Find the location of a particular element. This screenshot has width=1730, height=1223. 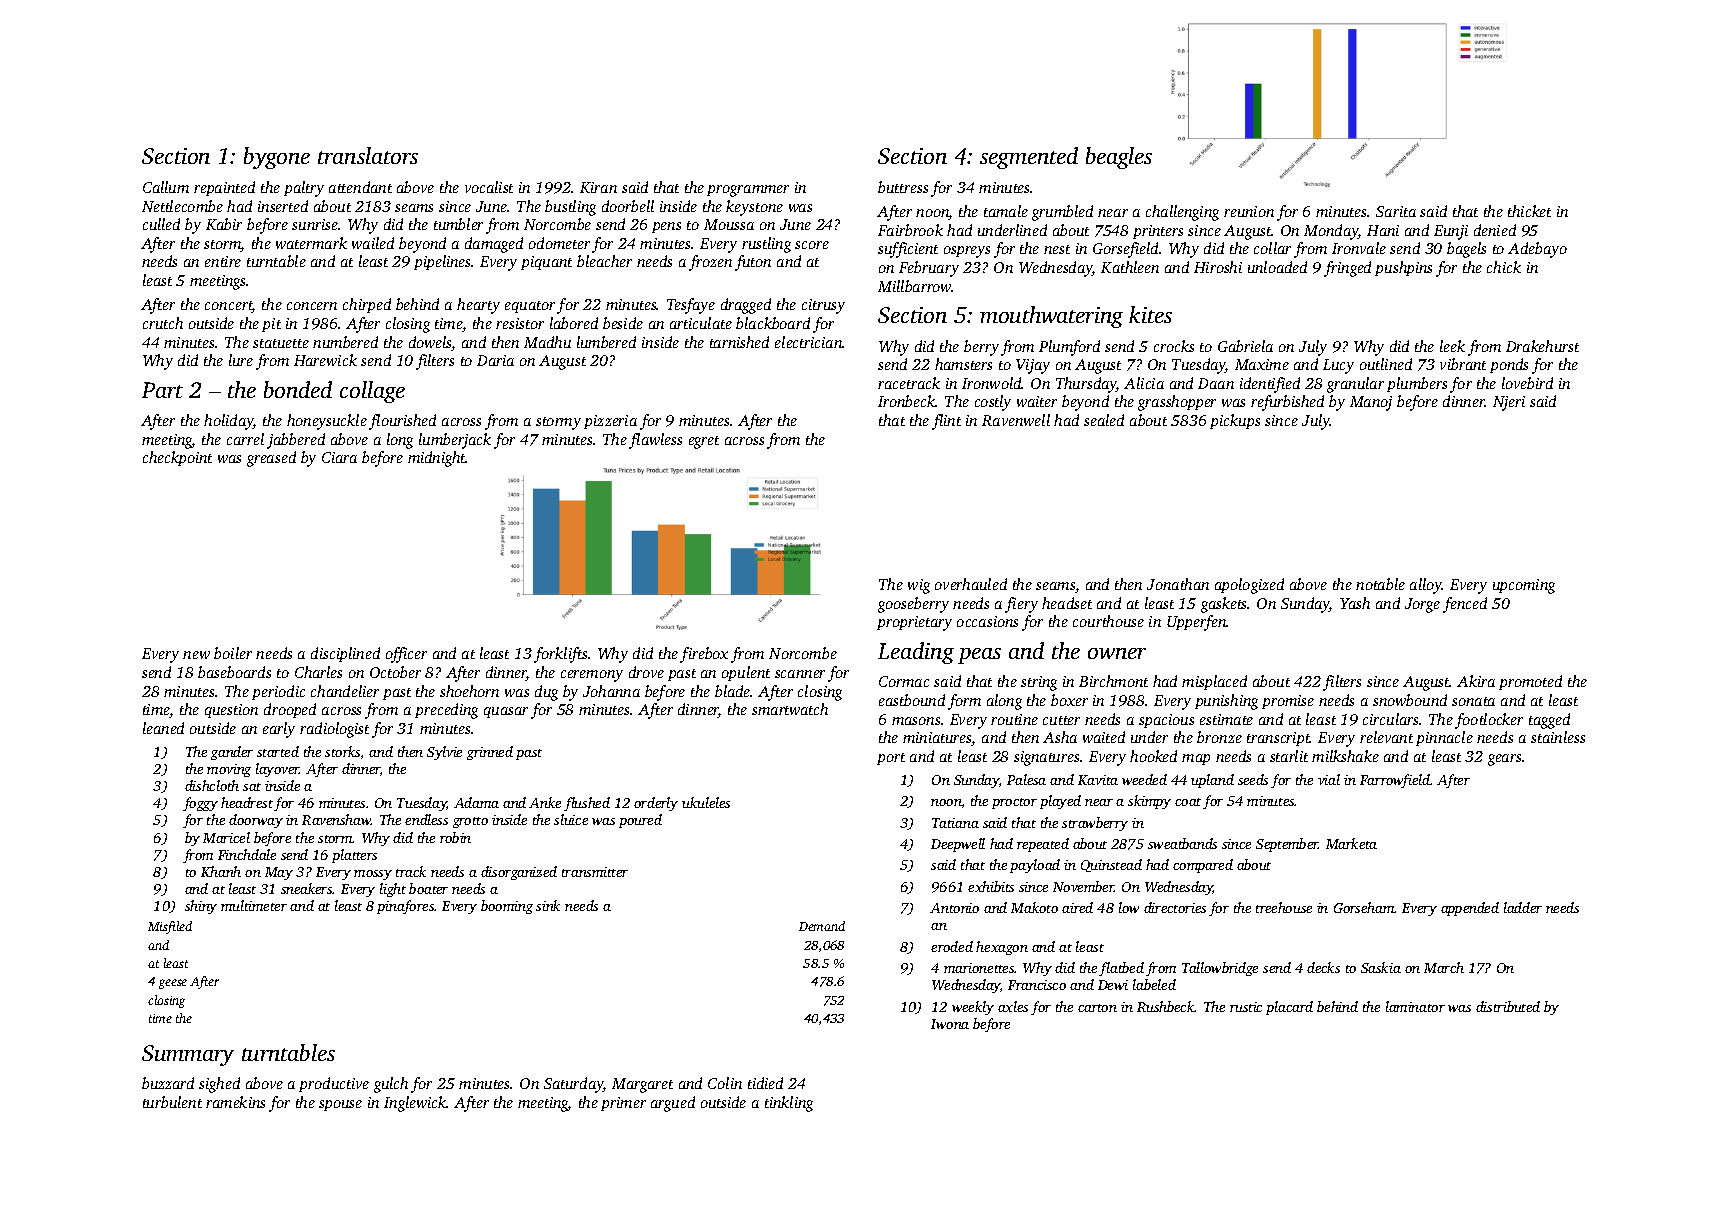

Akira is located at coordinates (1476, 681).
